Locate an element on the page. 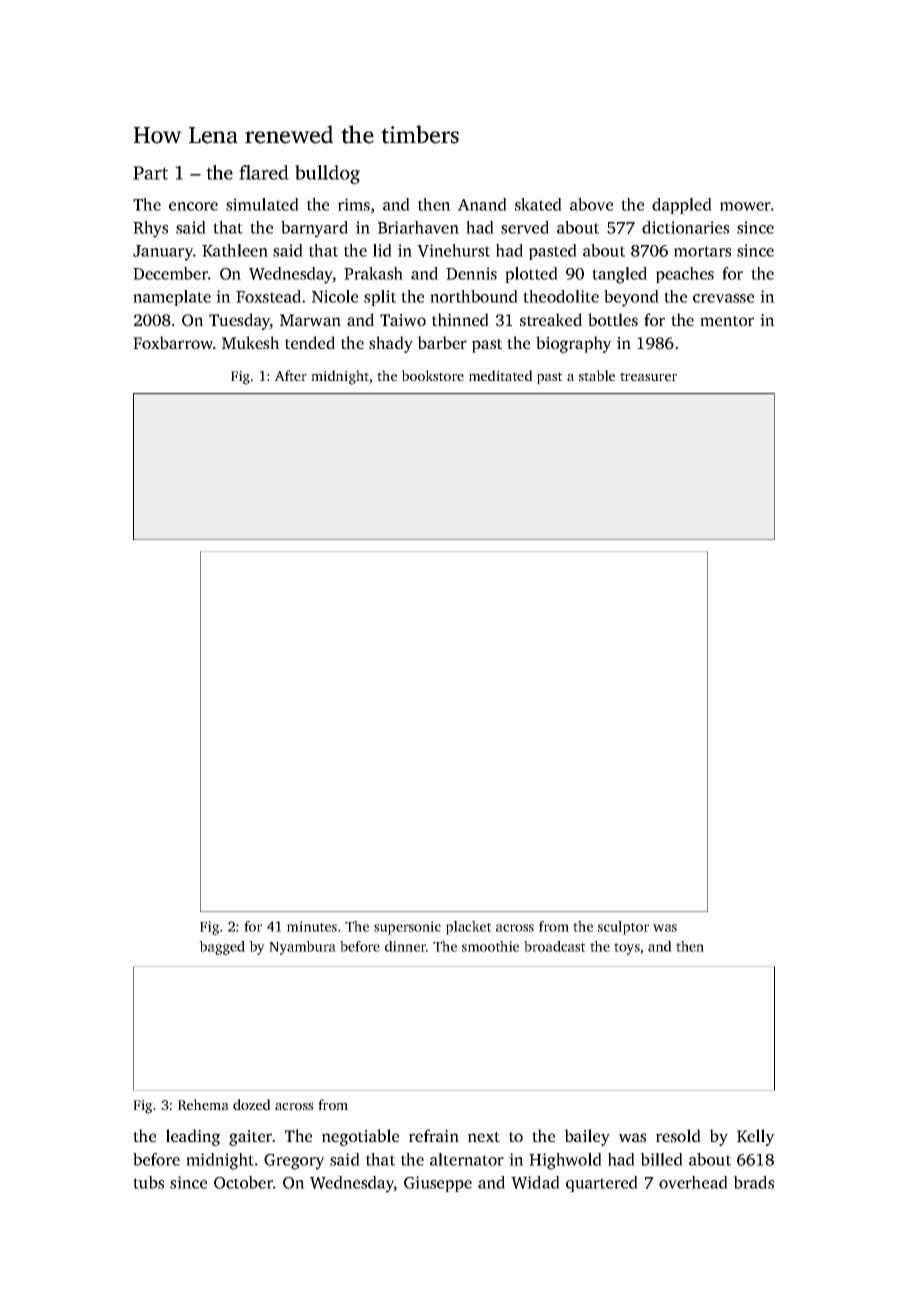 This document has width=908, height=1316. above is located at coordinates (591, 204).
